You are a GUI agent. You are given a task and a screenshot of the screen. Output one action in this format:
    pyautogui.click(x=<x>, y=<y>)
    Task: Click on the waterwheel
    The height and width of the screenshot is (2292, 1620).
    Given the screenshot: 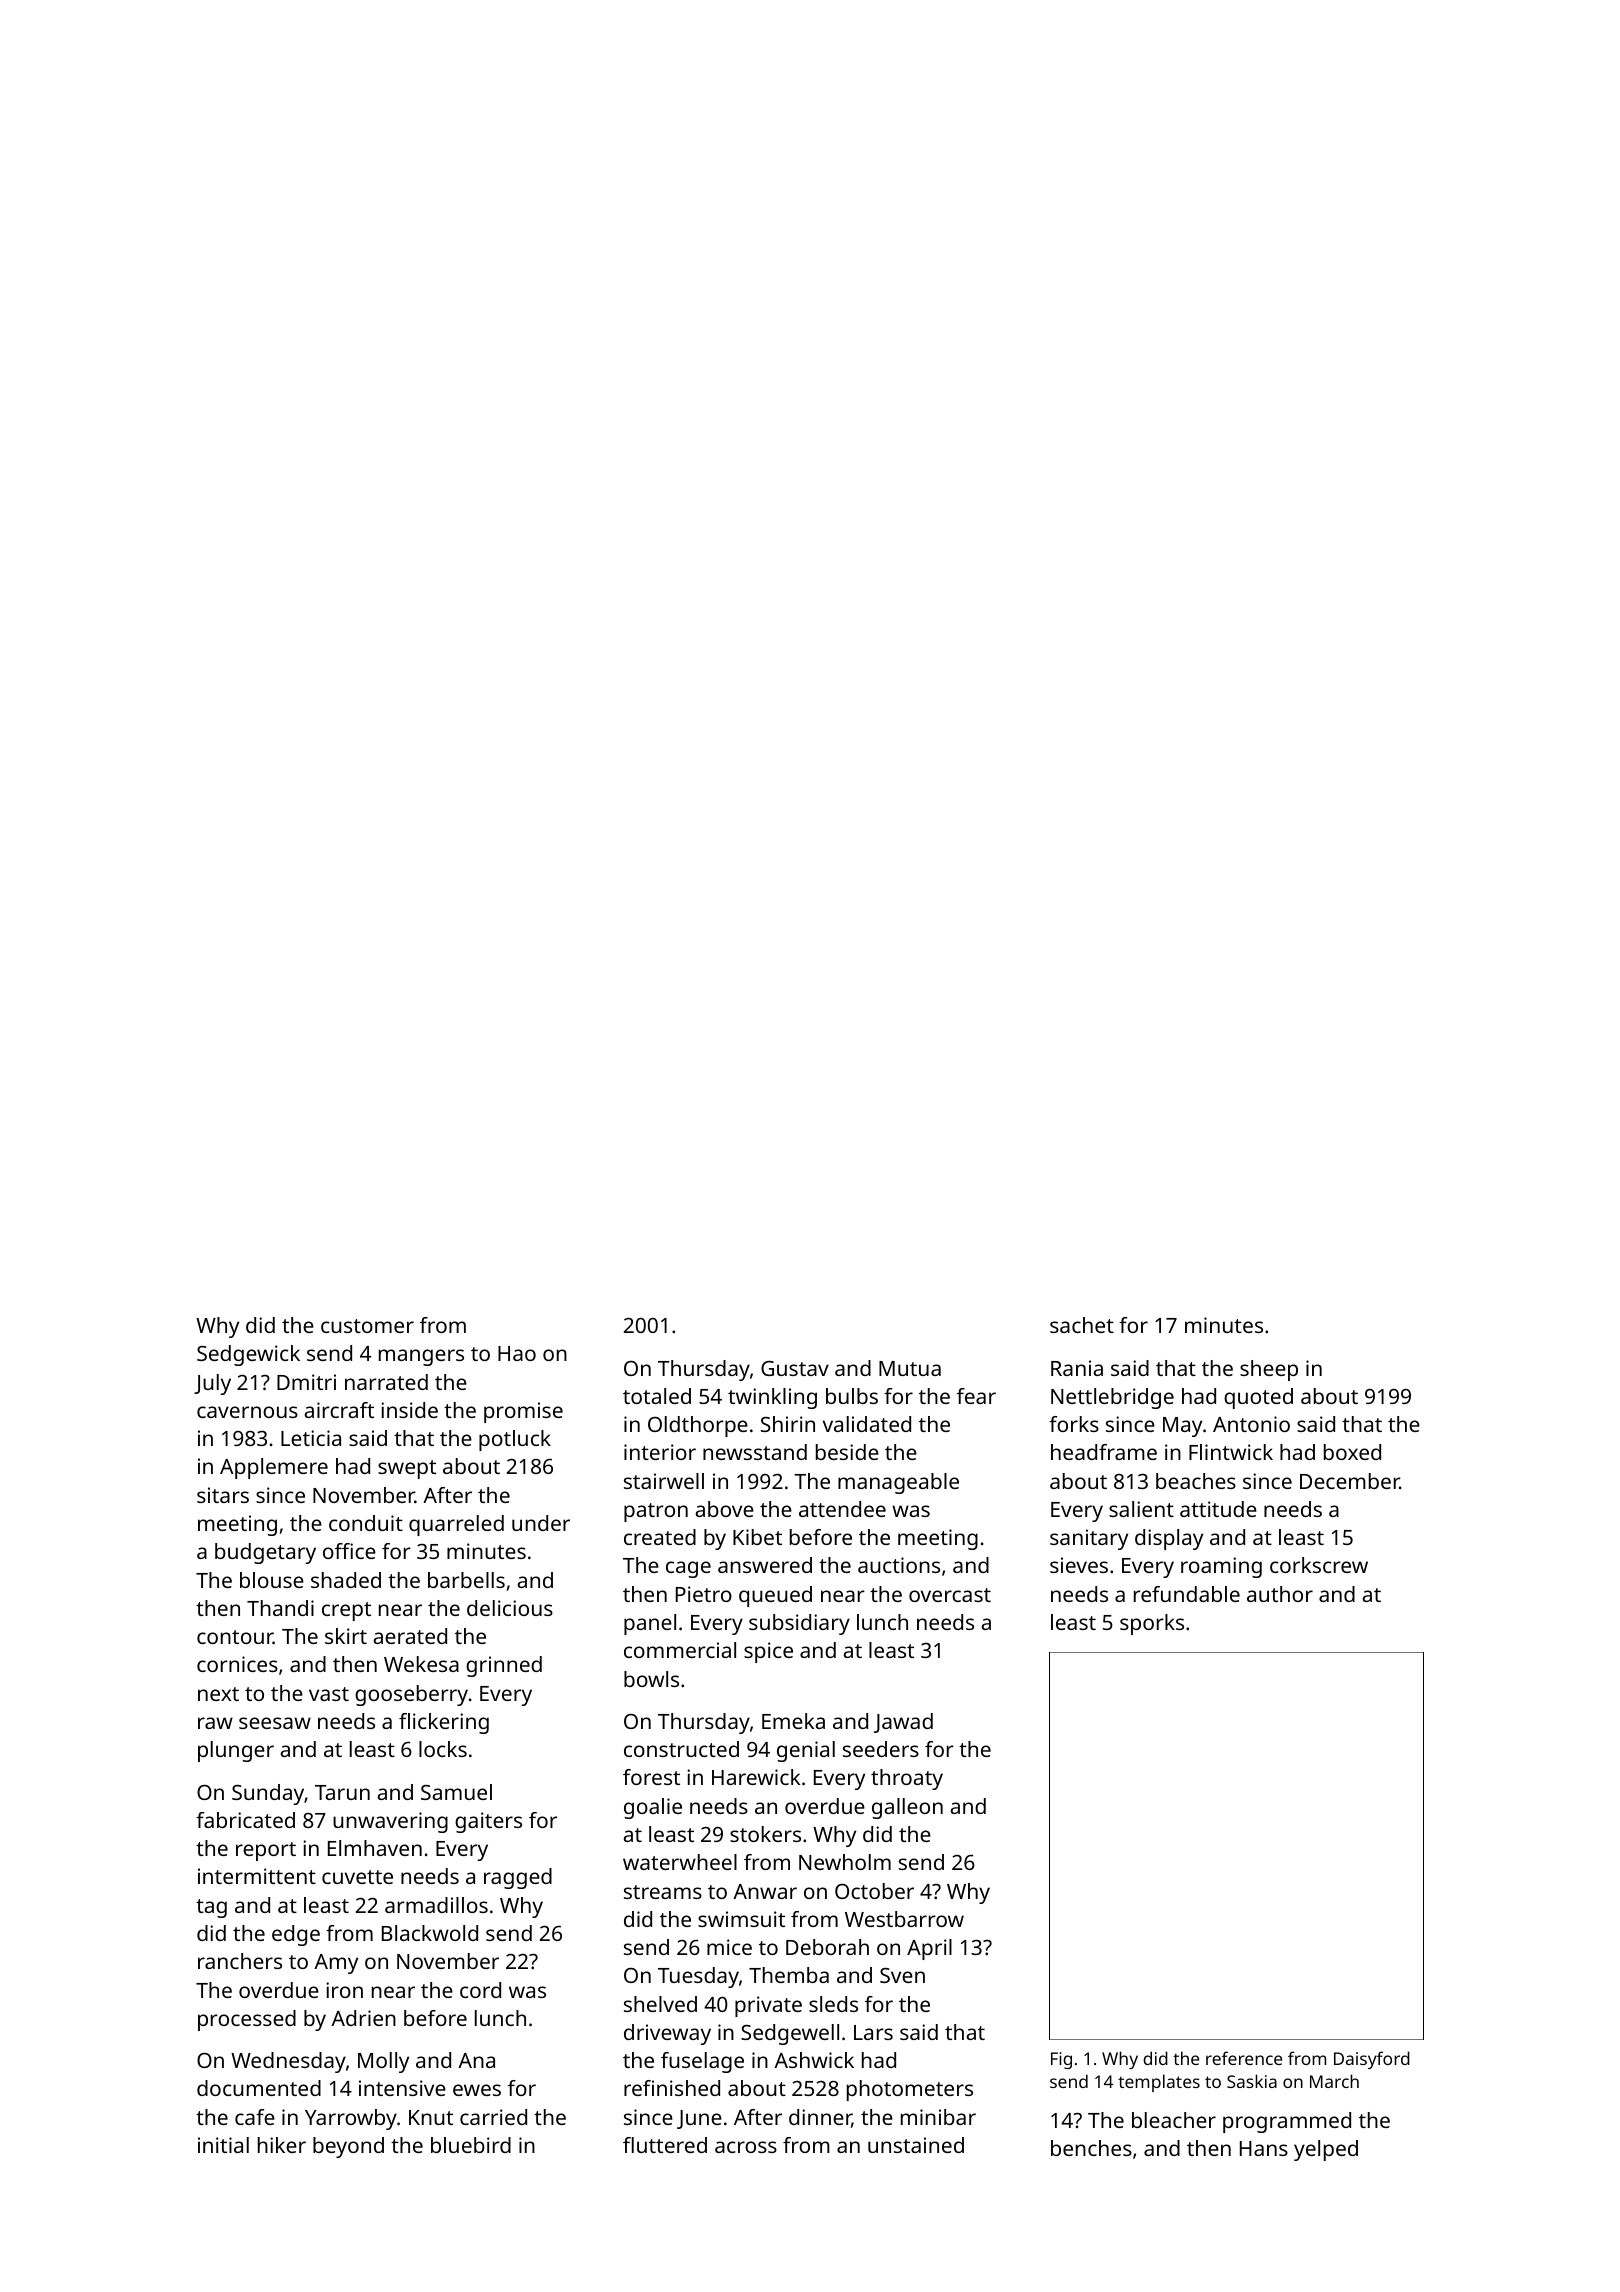 What is the action you would take?
    pyautogui.click(x=680, y=1862)
